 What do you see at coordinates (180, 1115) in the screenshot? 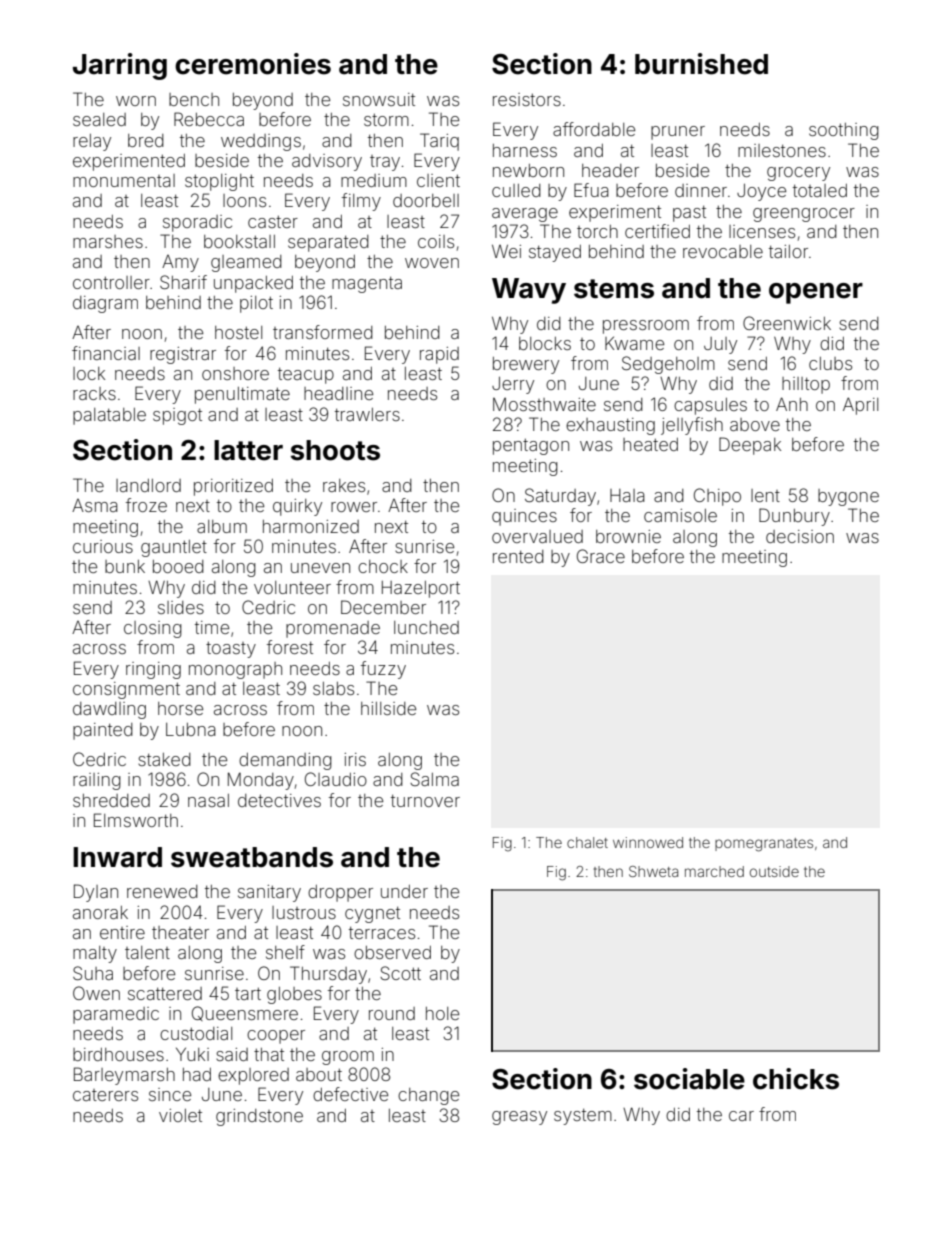
I see `violet` at bounding box center [180, 1115].
